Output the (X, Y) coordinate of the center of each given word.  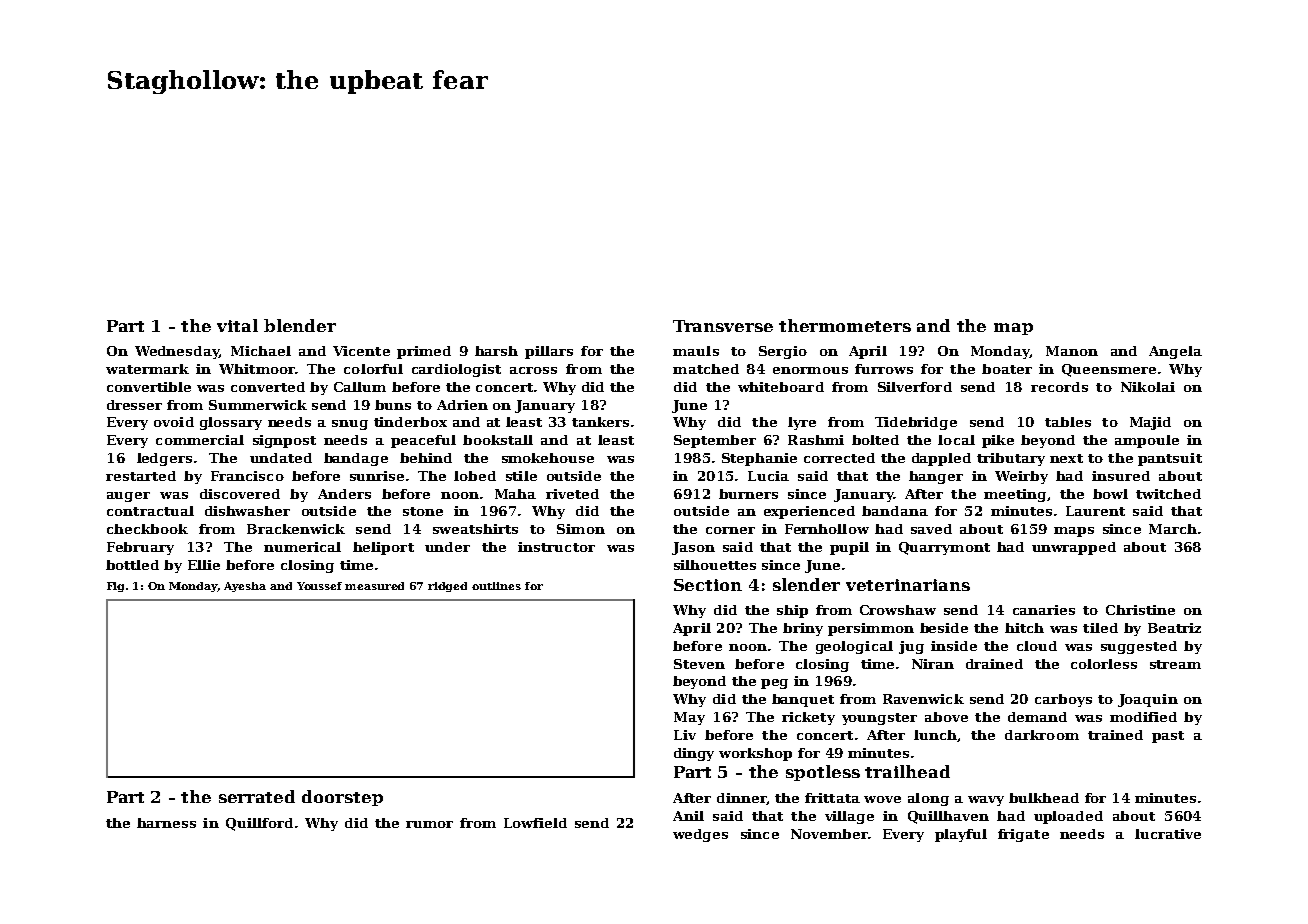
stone (423, 511)
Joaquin (1148, 700)
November (829, 834)
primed (424, 352)
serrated (257, 796)
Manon (1072, 351)
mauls (696, 351)
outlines (496, 586)
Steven (699, 664)
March (1173, 529)
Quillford (259, 824)
